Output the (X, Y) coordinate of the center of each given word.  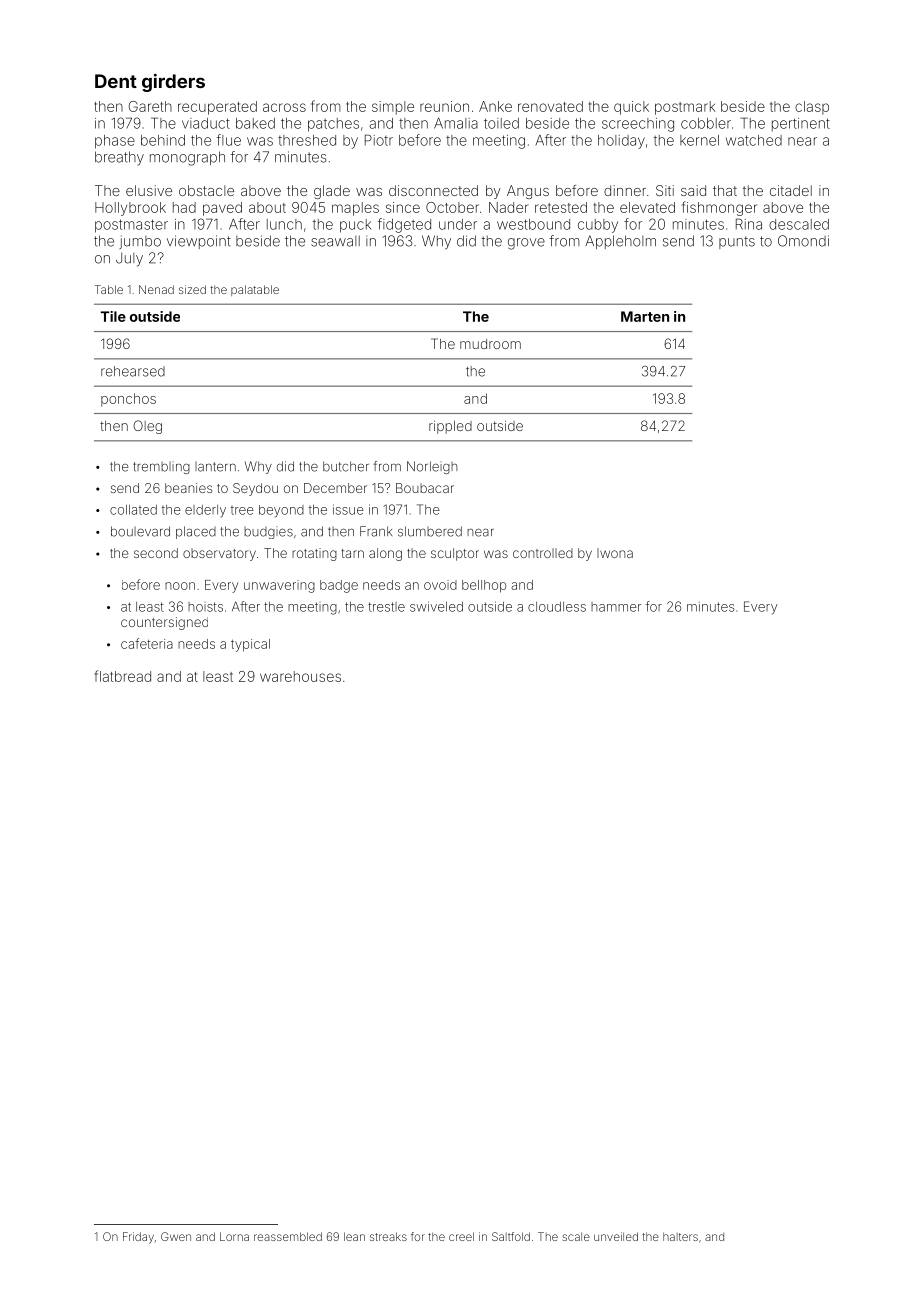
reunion (444, 106)
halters (680, 1236)
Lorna (234, 1236)
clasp (812, 108)
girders (173, 83)
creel (461, 1236)
